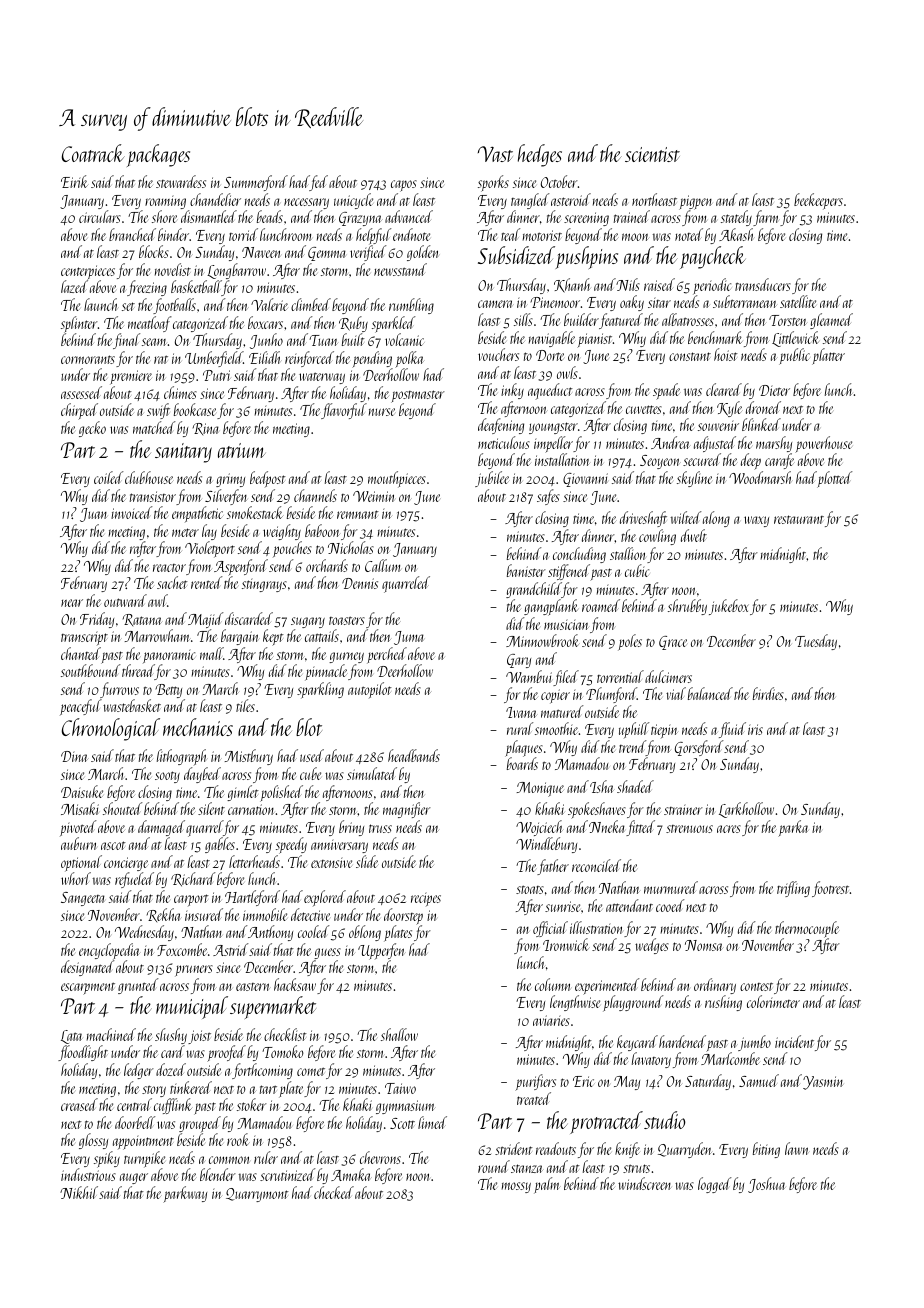 This screenshot has width=924, height=1308. Describe the element at coordinates (516, 255) in the screenshot. I see `Subsidized` at that location.
